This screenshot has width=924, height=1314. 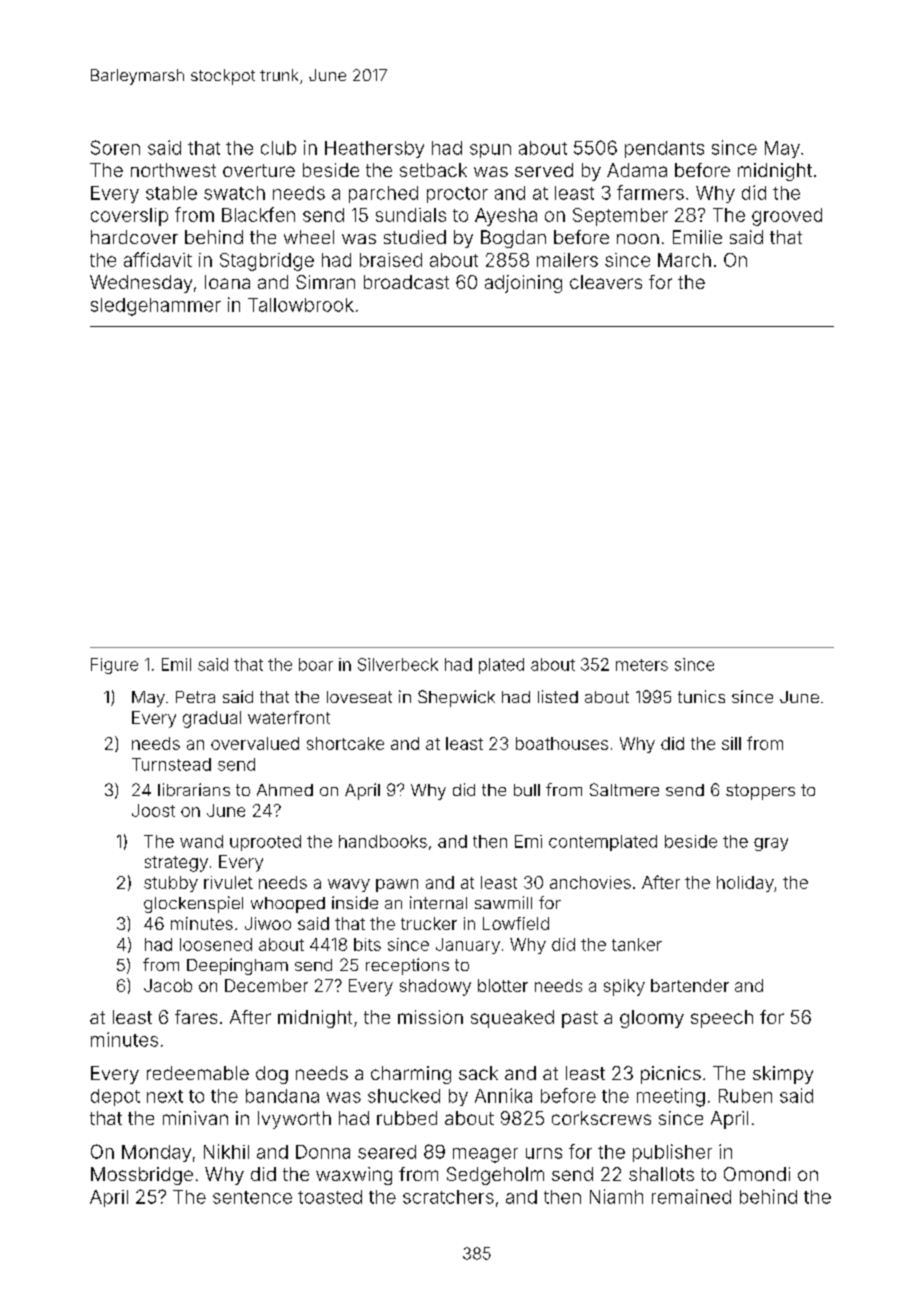 What do you see at coordinates (374, 149) in the screenshot?
I see `Heathersby` at bounding box center [374, 149].
